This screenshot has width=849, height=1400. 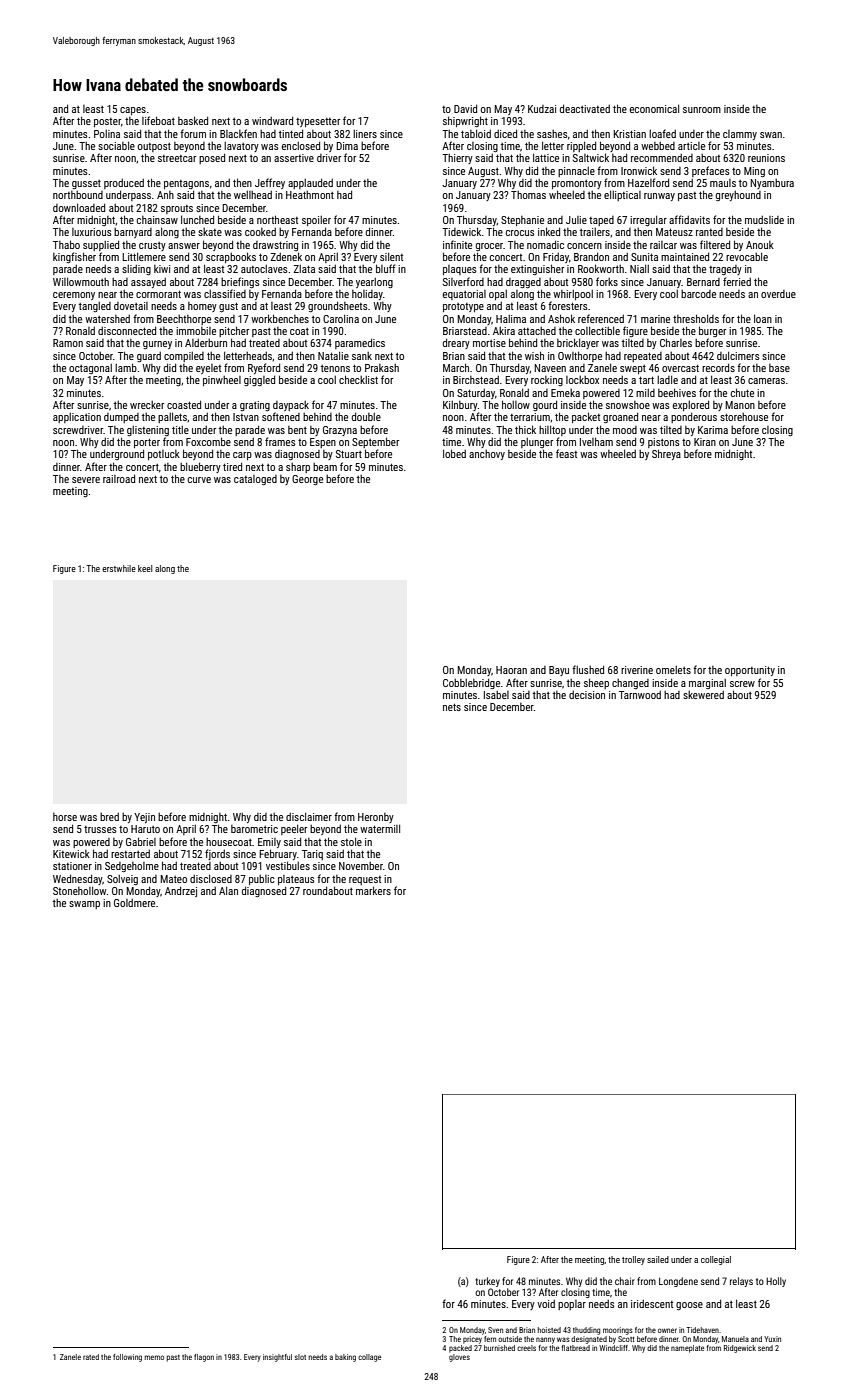 I want to click on nets, so click(x=452, y=707).
